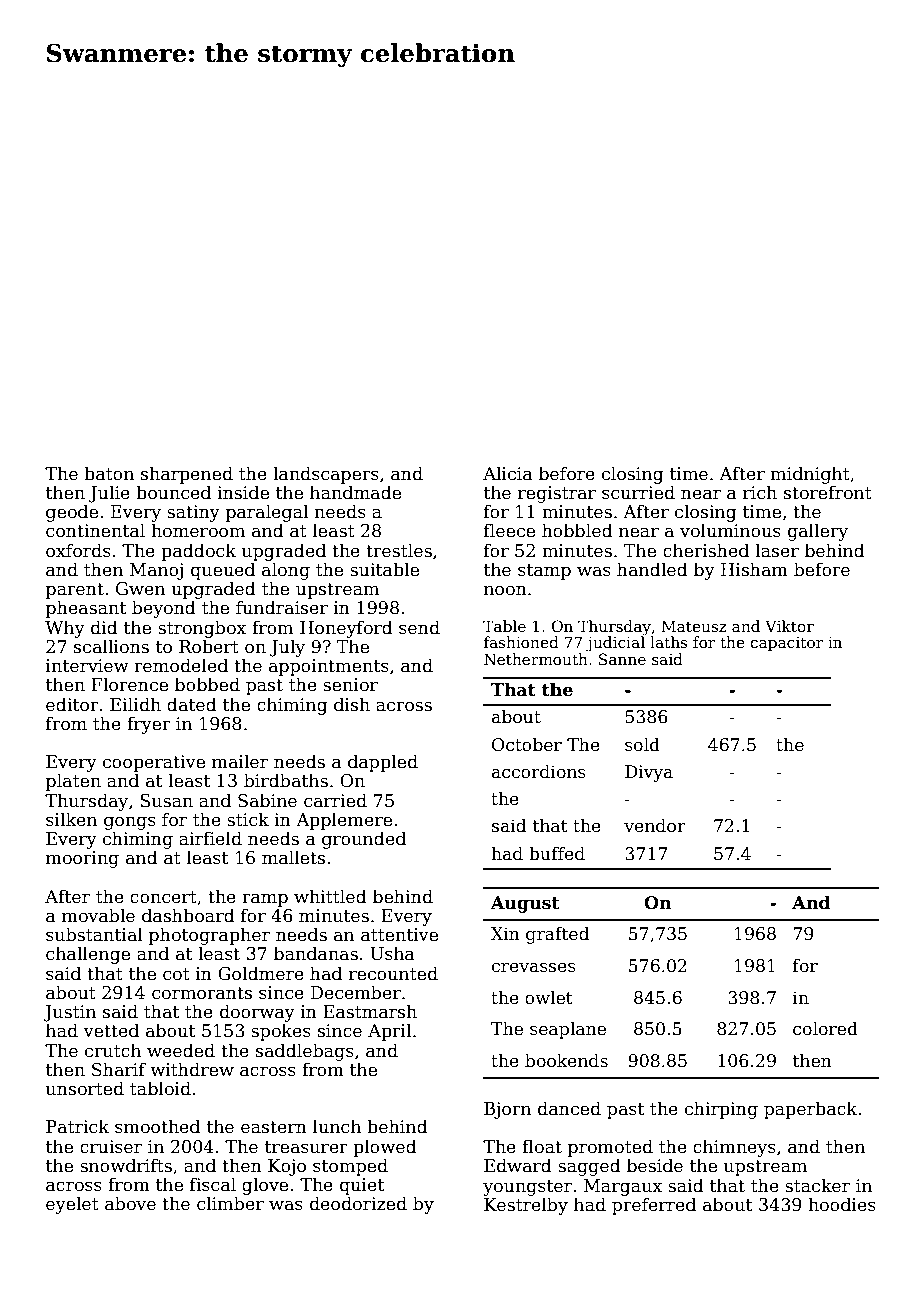  What do you see at coordinates (505, 590) in the page?
I see `noon` at bounding box center [505, 590].
